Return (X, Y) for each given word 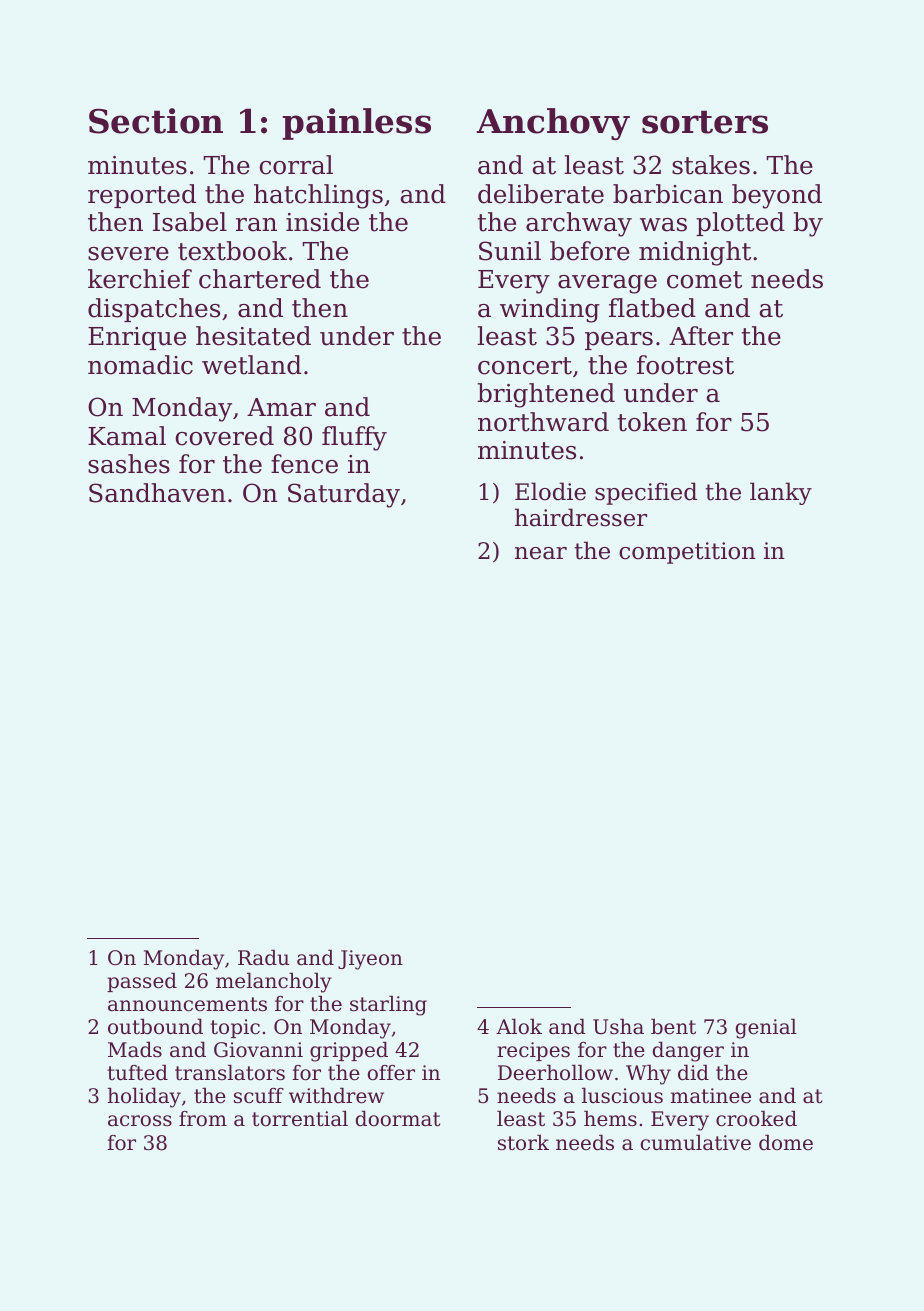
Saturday (344, 495)
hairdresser (581, 517)
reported (142, 196)
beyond (777, 196)
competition (687, 553)
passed (142, 982)
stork (523, 1142)
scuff (259, 1096)
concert (525, 366)
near (541, 553)
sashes (129, 464)
